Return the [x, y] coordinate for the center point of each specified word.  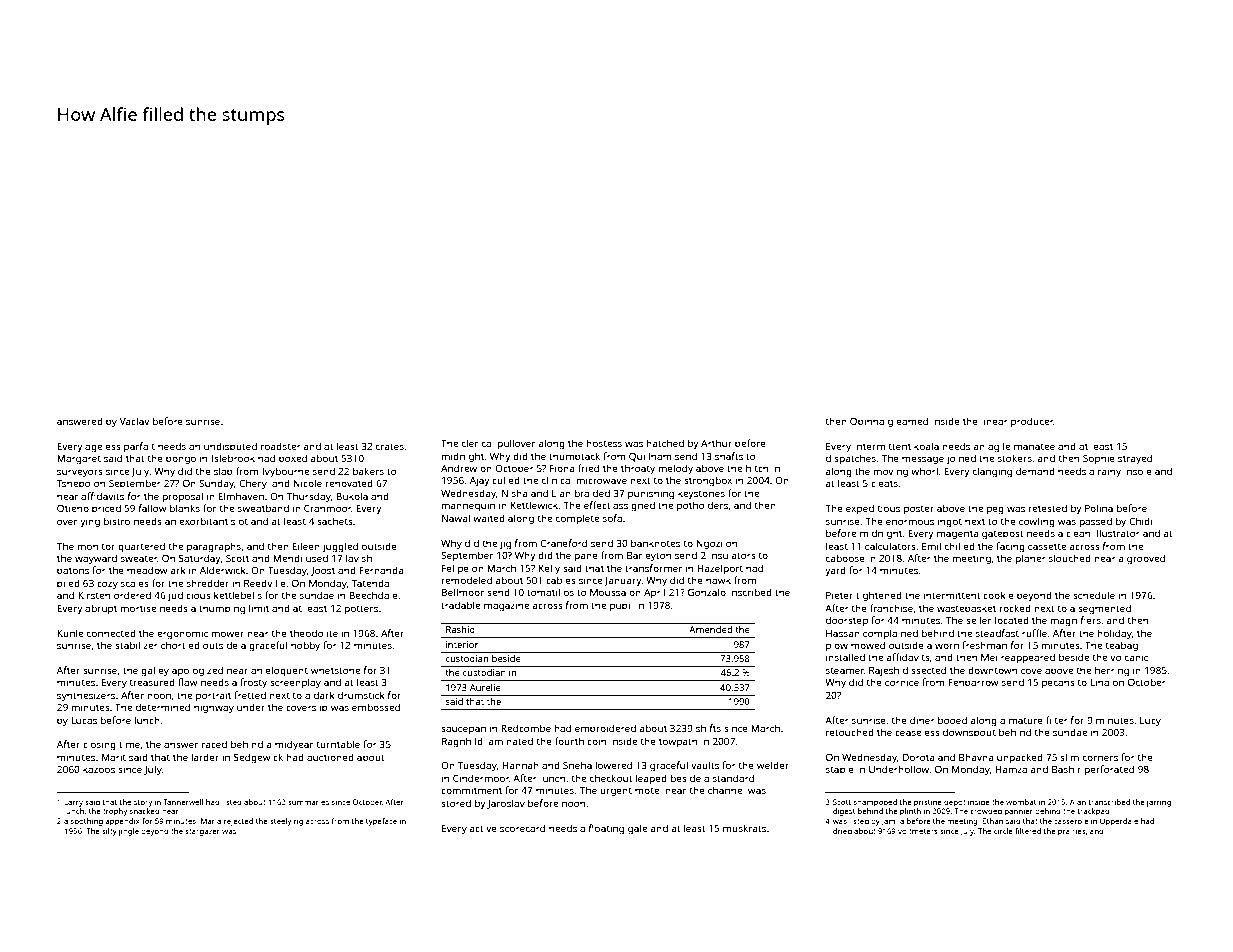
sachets [335, 521]
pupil [621, 606]
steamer [845, 670]
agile [999, 447]
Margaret [79, 459]
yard [835, 571]
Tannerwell [183, 802]
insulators [732, 555]
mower [228, 634]
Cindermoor [481, 778]
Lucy [1150, 722]
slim [1069, 757]
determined [163, 707]
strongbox [708, 481]
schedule [1094, 595]
